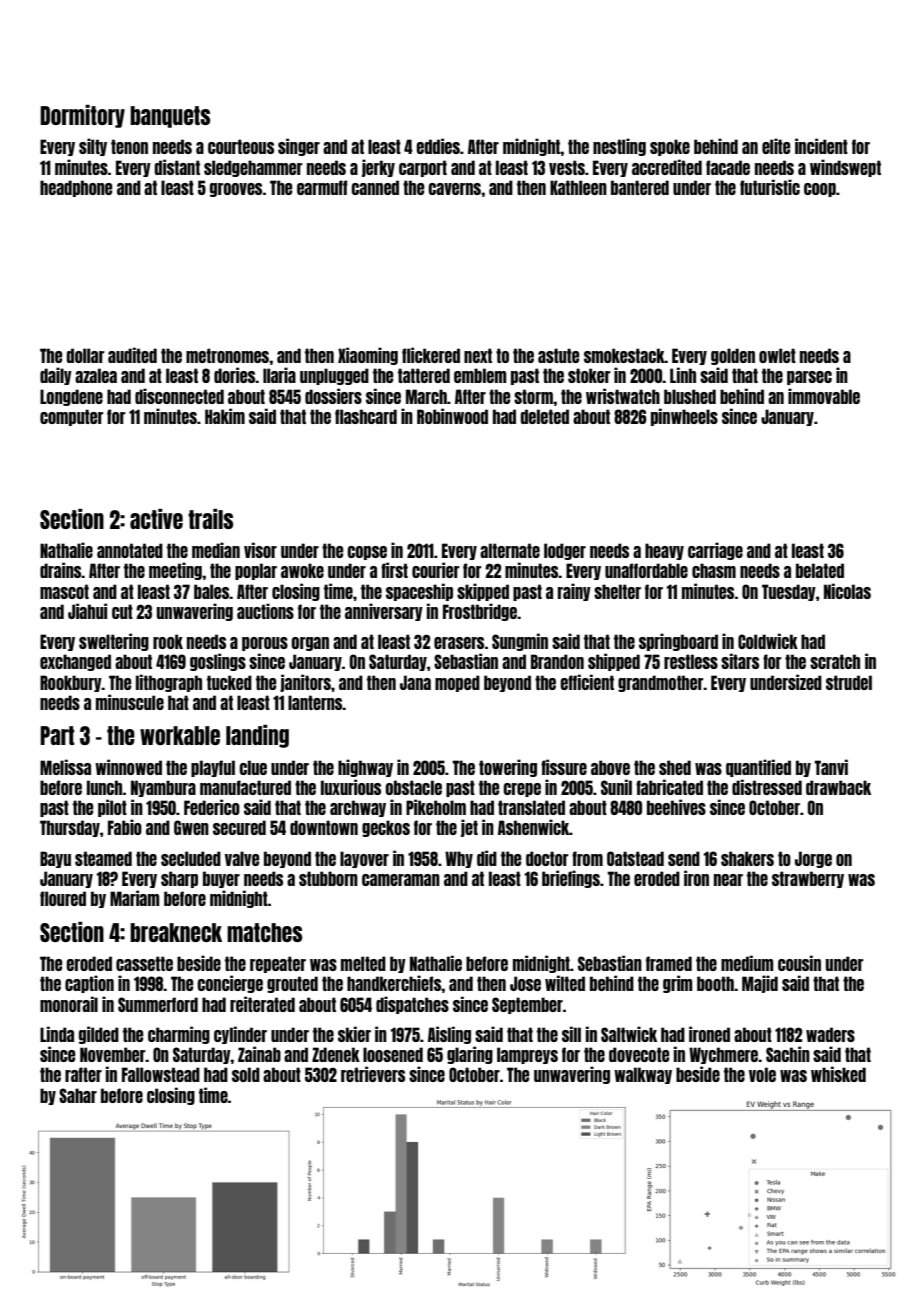 This screenshot has width=924, height=1308. What do you see at coordinates (849, 682) in the screenshot?
I see `strudel` at bounding box center [849, 682].
